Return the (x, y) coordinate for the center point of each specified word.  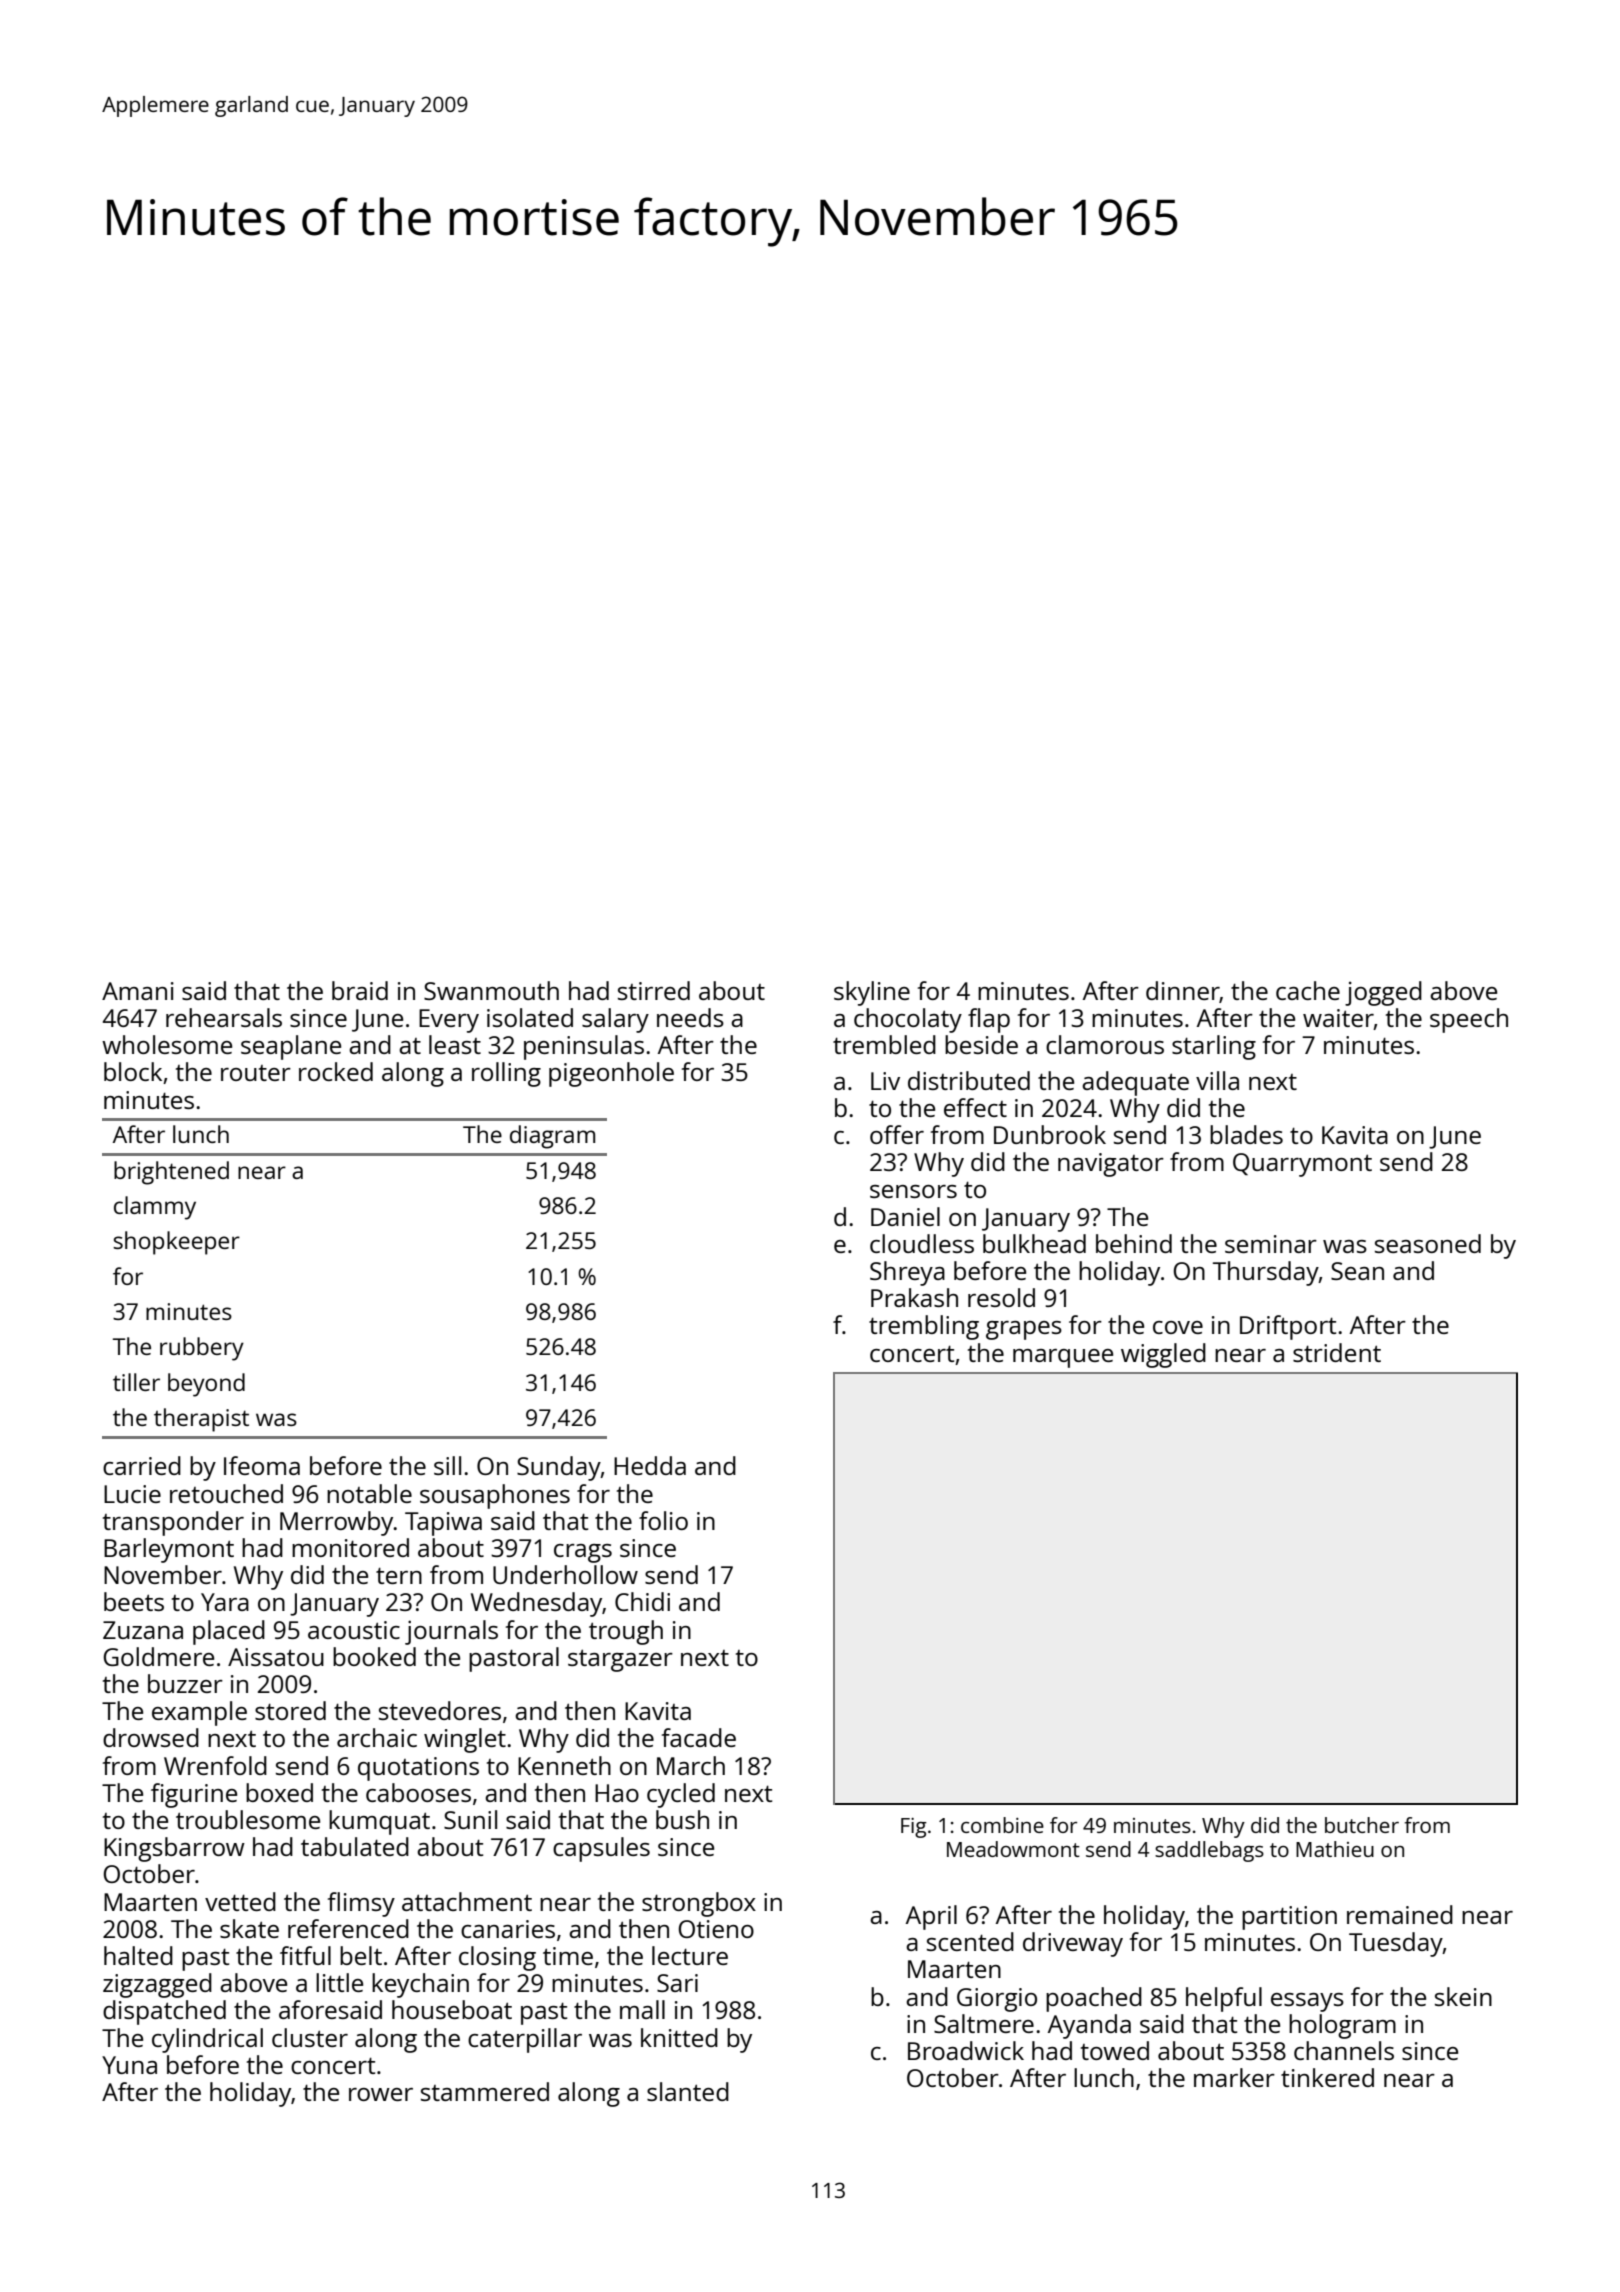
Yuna (129, 2065)
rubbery (202, 1349)
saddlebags (1209, 1851)
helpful (1224, 1999)
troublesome (248, 1819)
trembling (924, 1327)
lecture (690, 1955)
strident (1337, 1352)
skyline (872, 993)
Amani (138, 991)
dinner (1183, 992)
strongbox (699, 1904)
